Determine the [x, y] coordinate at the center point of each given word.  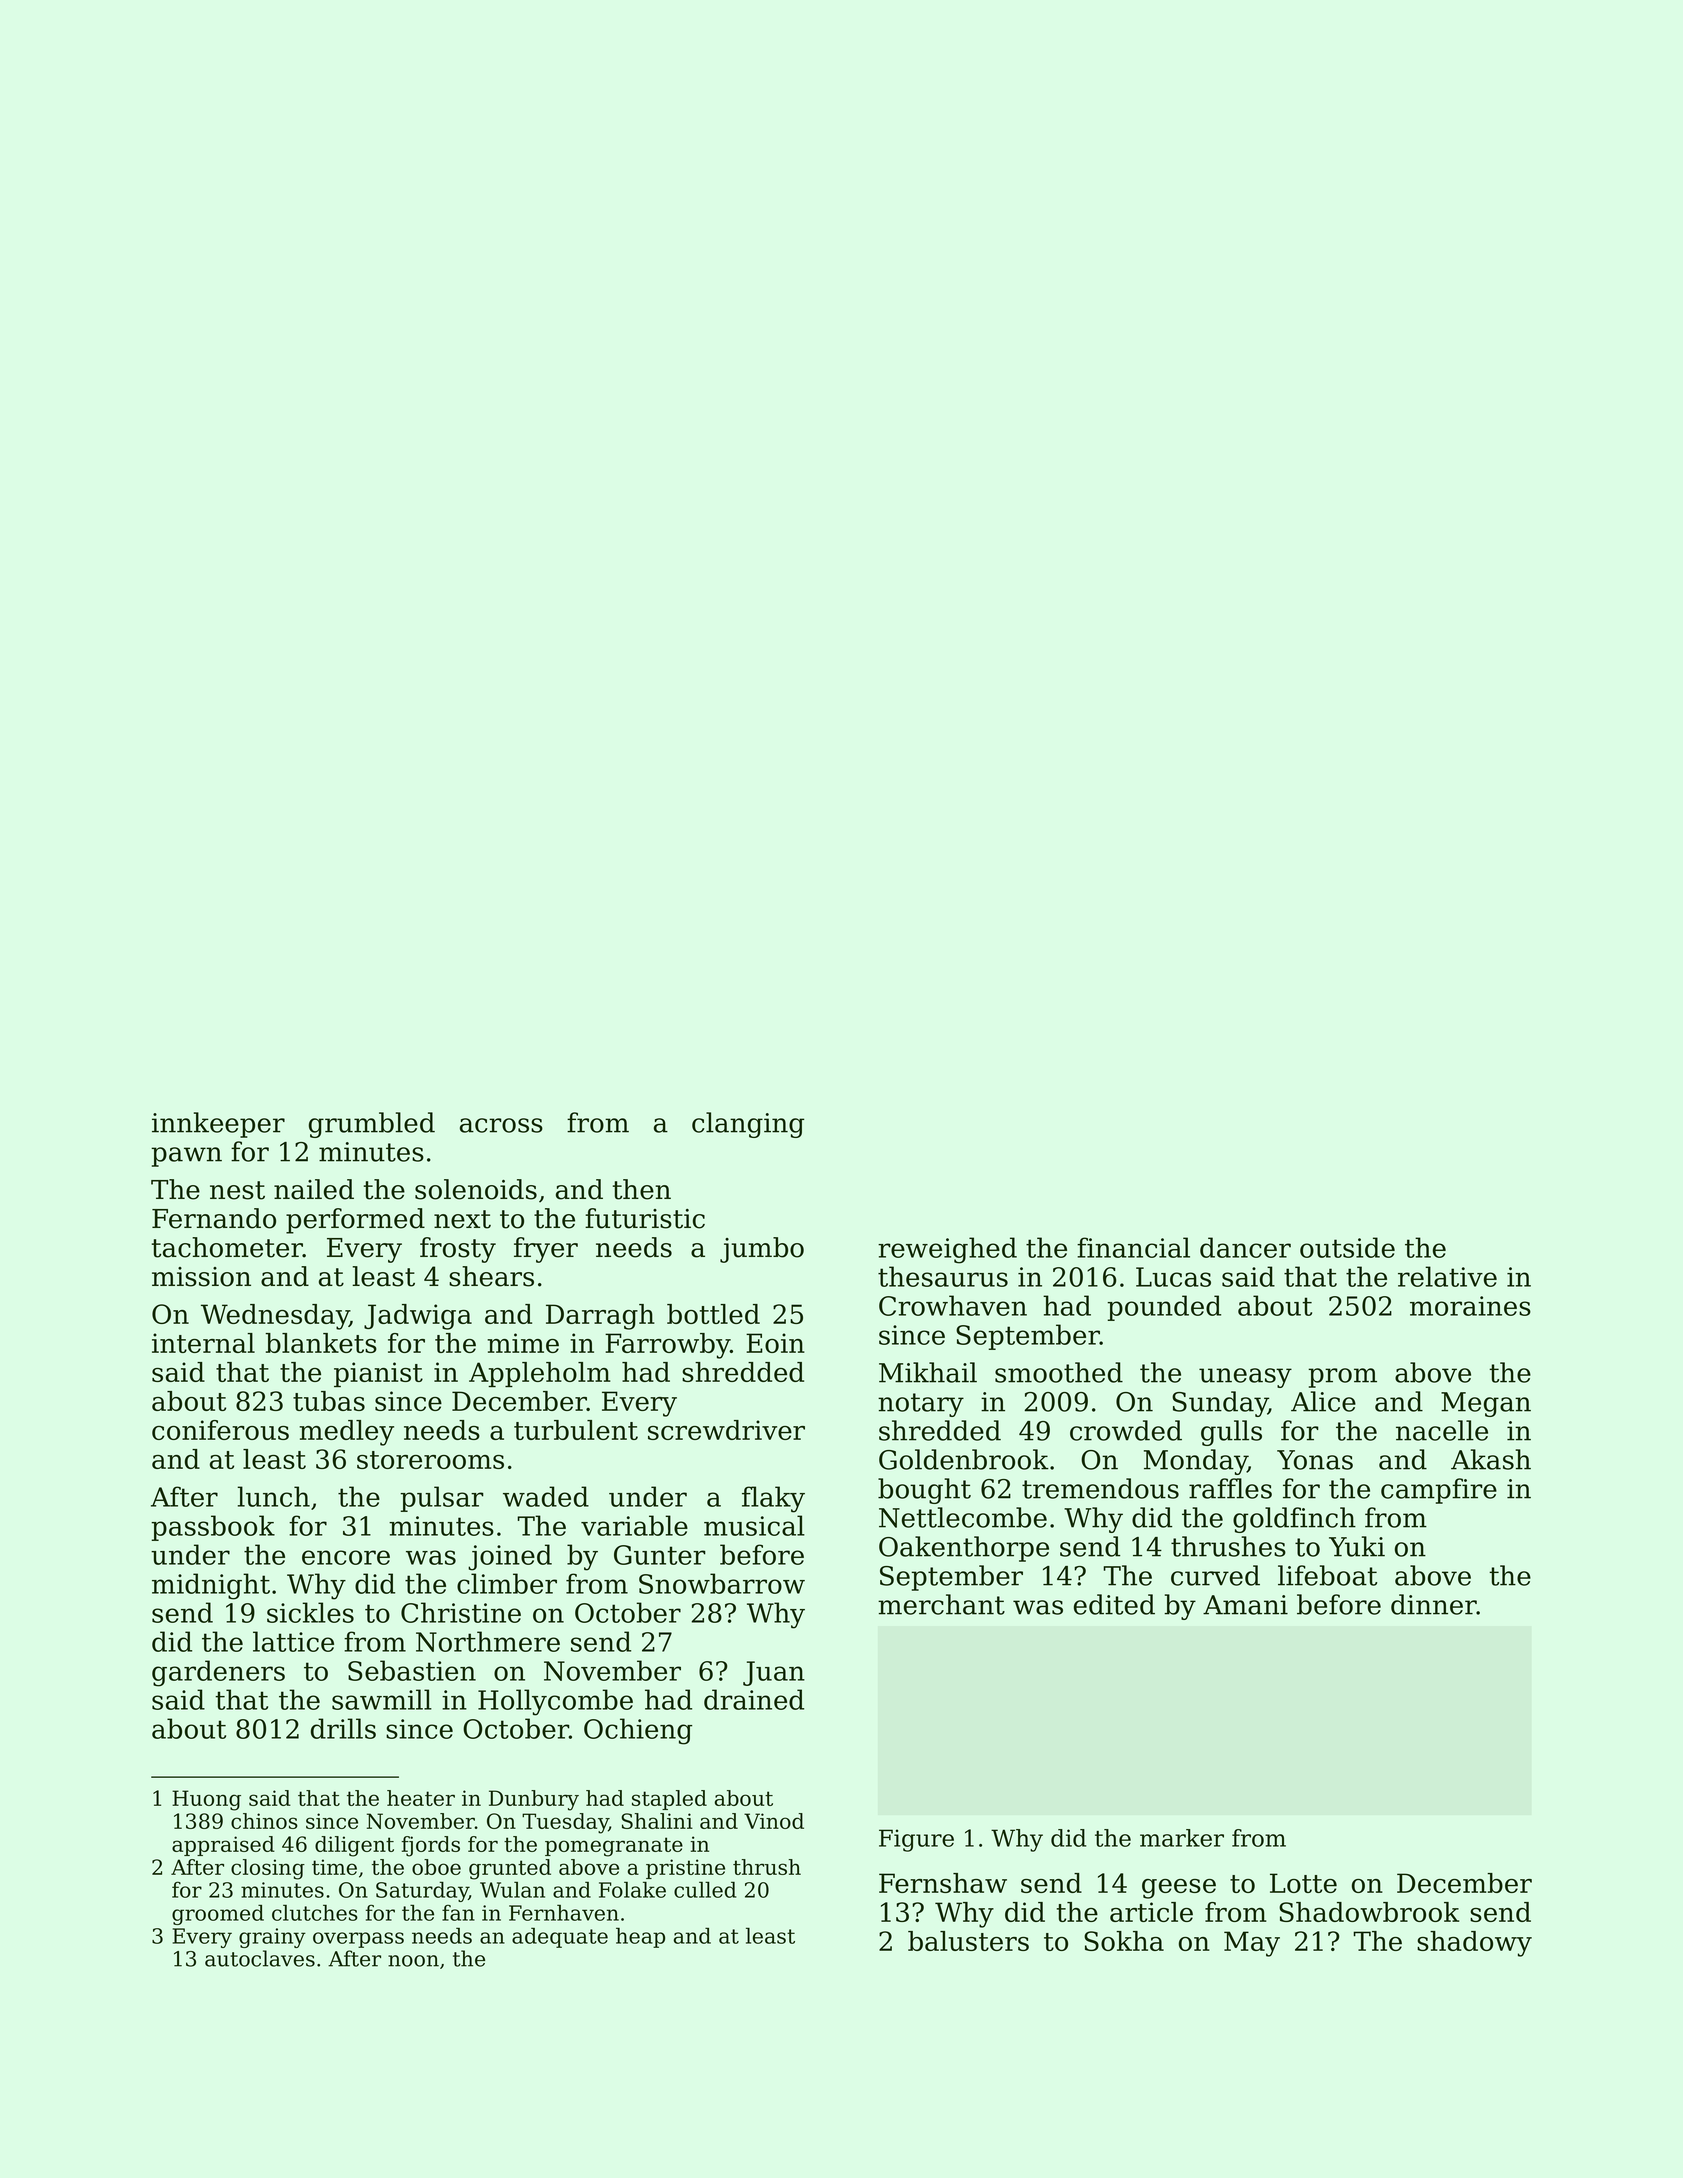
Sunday [1220, 1404]
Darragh [600, 1317]
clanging [748, 1125]
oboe [436, 1867]
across [501, 1125]
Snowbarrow [722, 1583]
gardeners [218, 1673]
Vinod [774, 1821]
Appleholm [540, 1374]
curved [1215, 1575]
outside [1347, 1247]
